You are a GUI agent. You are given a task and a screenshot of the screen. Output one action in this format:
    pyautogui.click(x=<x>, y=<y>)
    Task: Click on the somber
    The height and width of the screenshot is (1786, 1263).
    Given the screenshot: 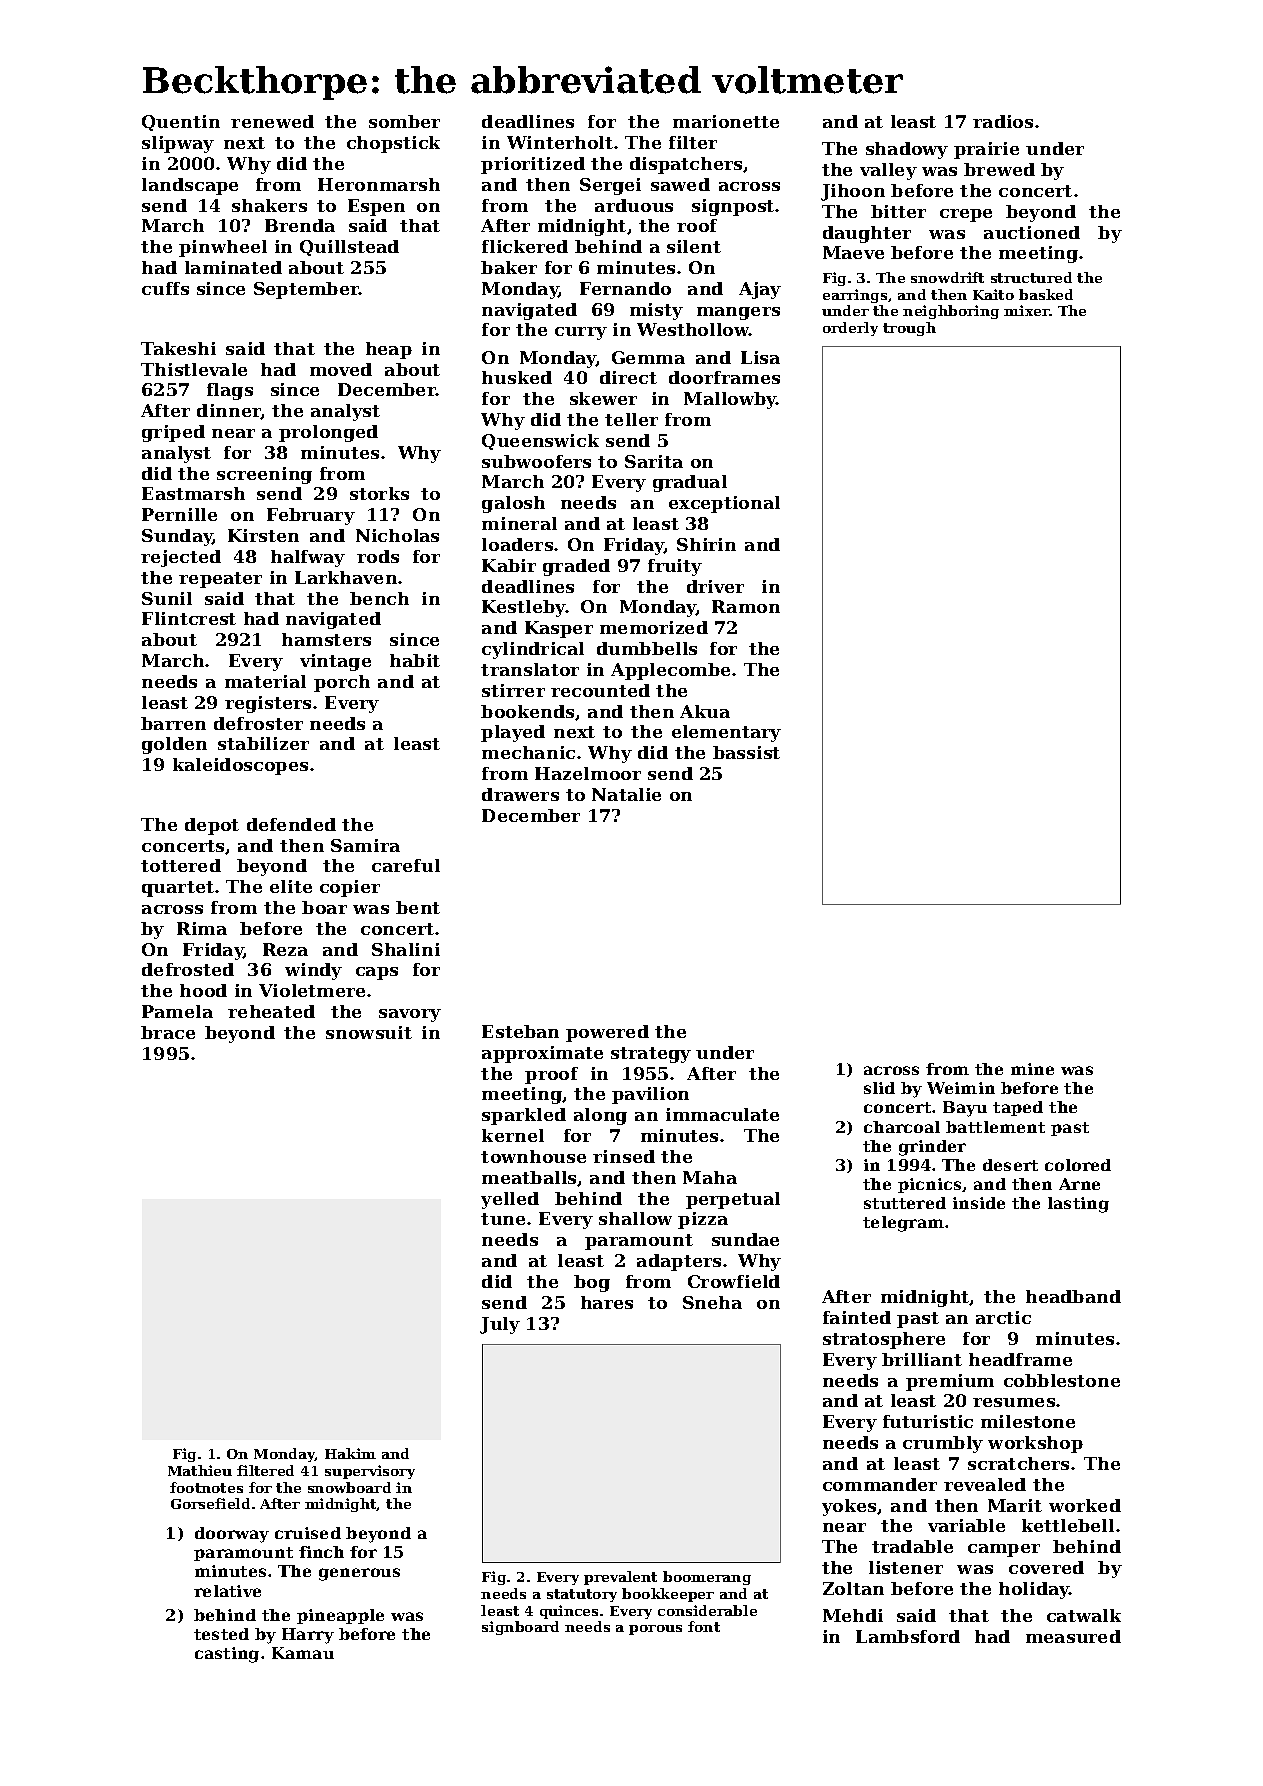 What is the action you would take?
    pyautogui.click(x=404, y=121)
